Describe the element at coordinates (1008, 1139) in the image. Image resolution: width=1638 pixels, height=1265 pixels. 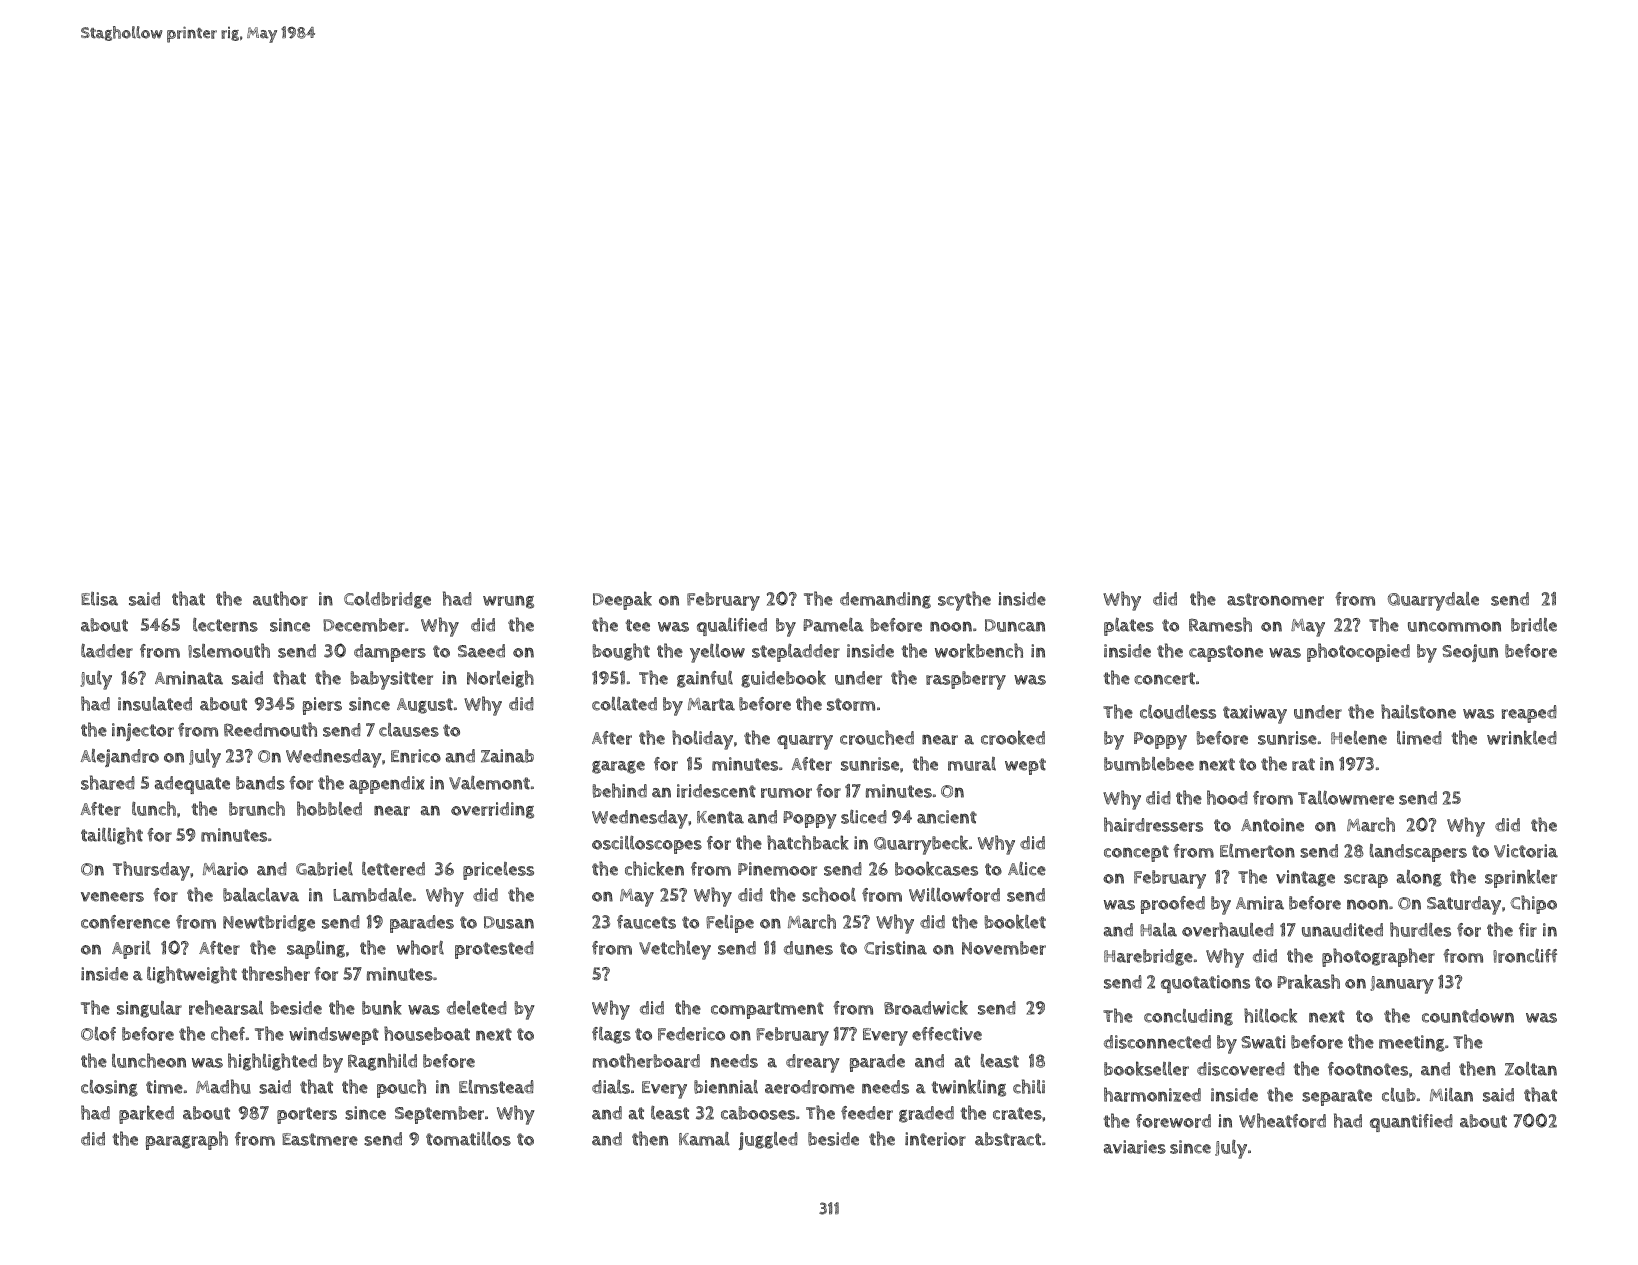
I see `abstract` at that location.
